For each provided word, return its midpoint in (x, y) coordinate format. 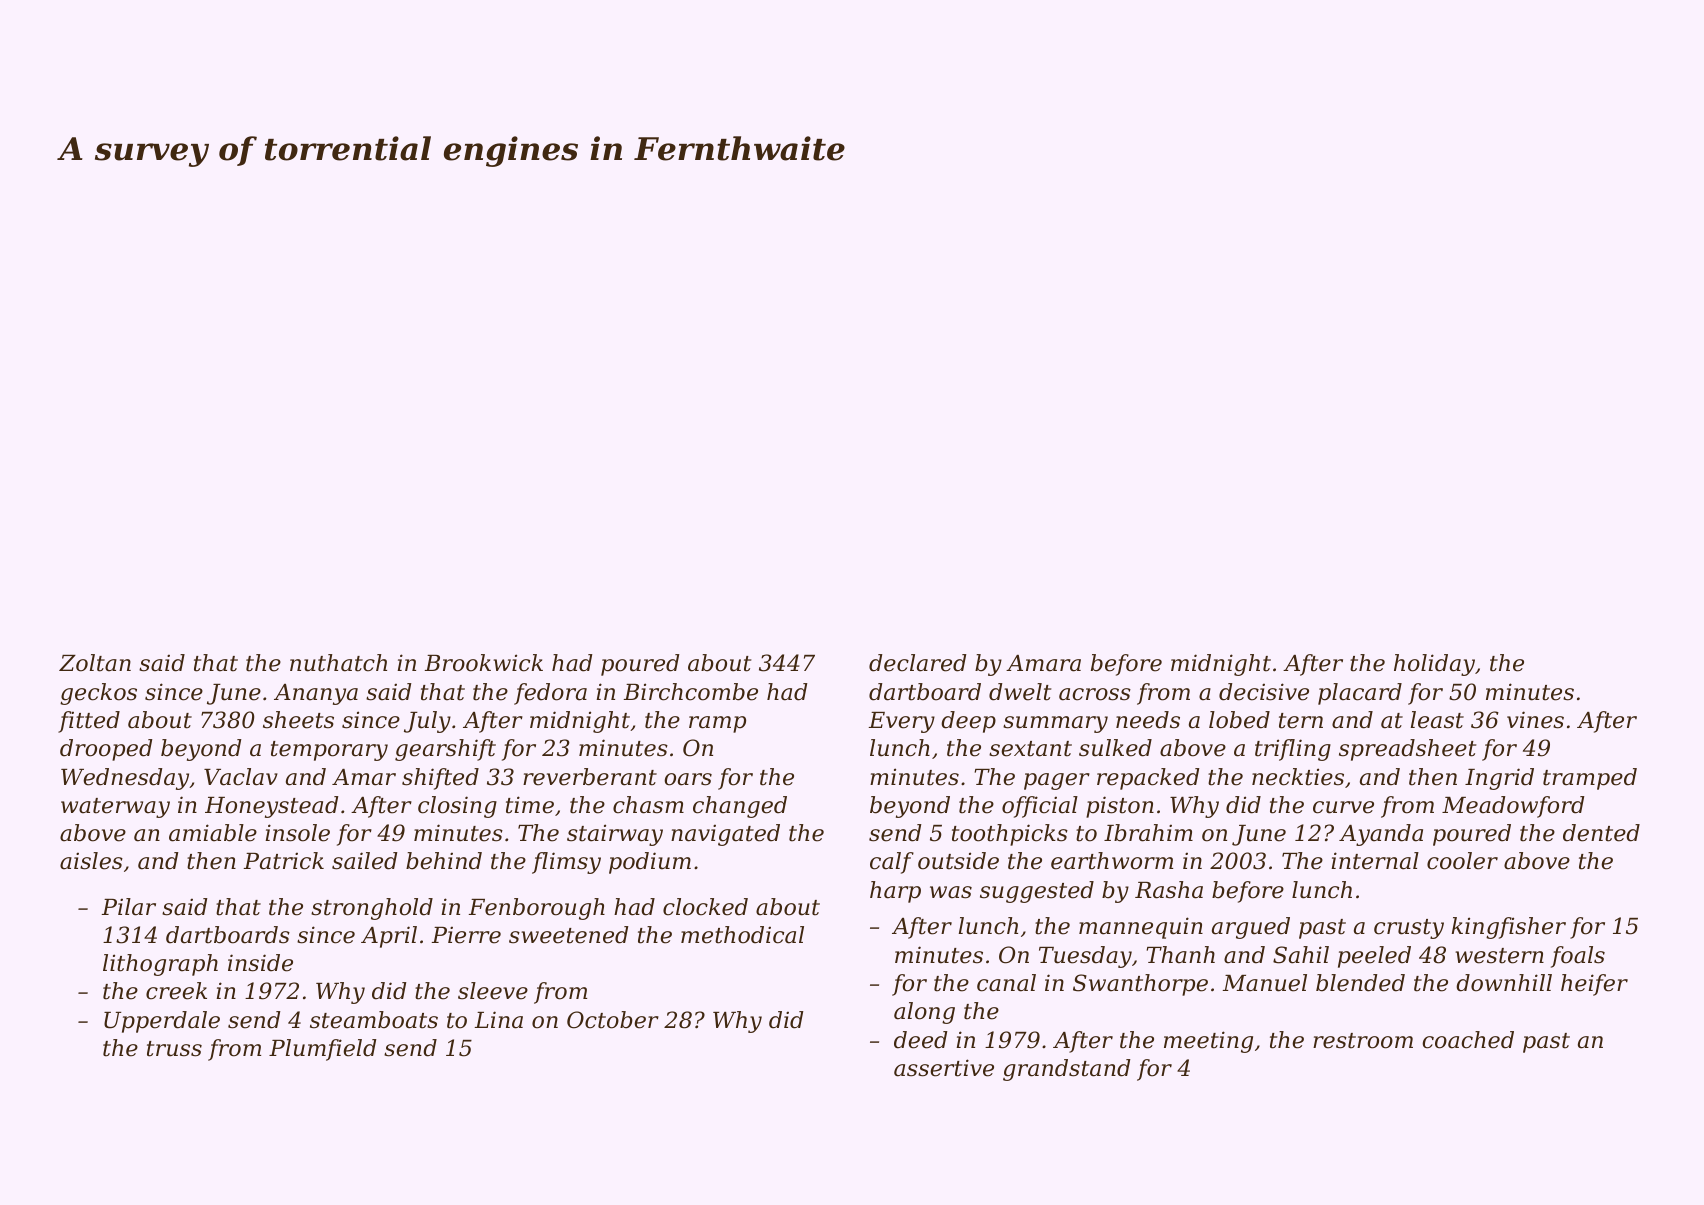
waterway (115, 808)
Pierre (466, 935)
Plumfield (323, 1050)
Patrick (284, 861)
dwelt (1020, 692)
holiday (1434, 665)
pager (1057, 781)
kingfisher (1509, 928)
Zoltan (95, 663)
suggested (1037, 892)
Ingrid (1499, 779)
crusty (1409, 929)
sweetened (569, 935)
